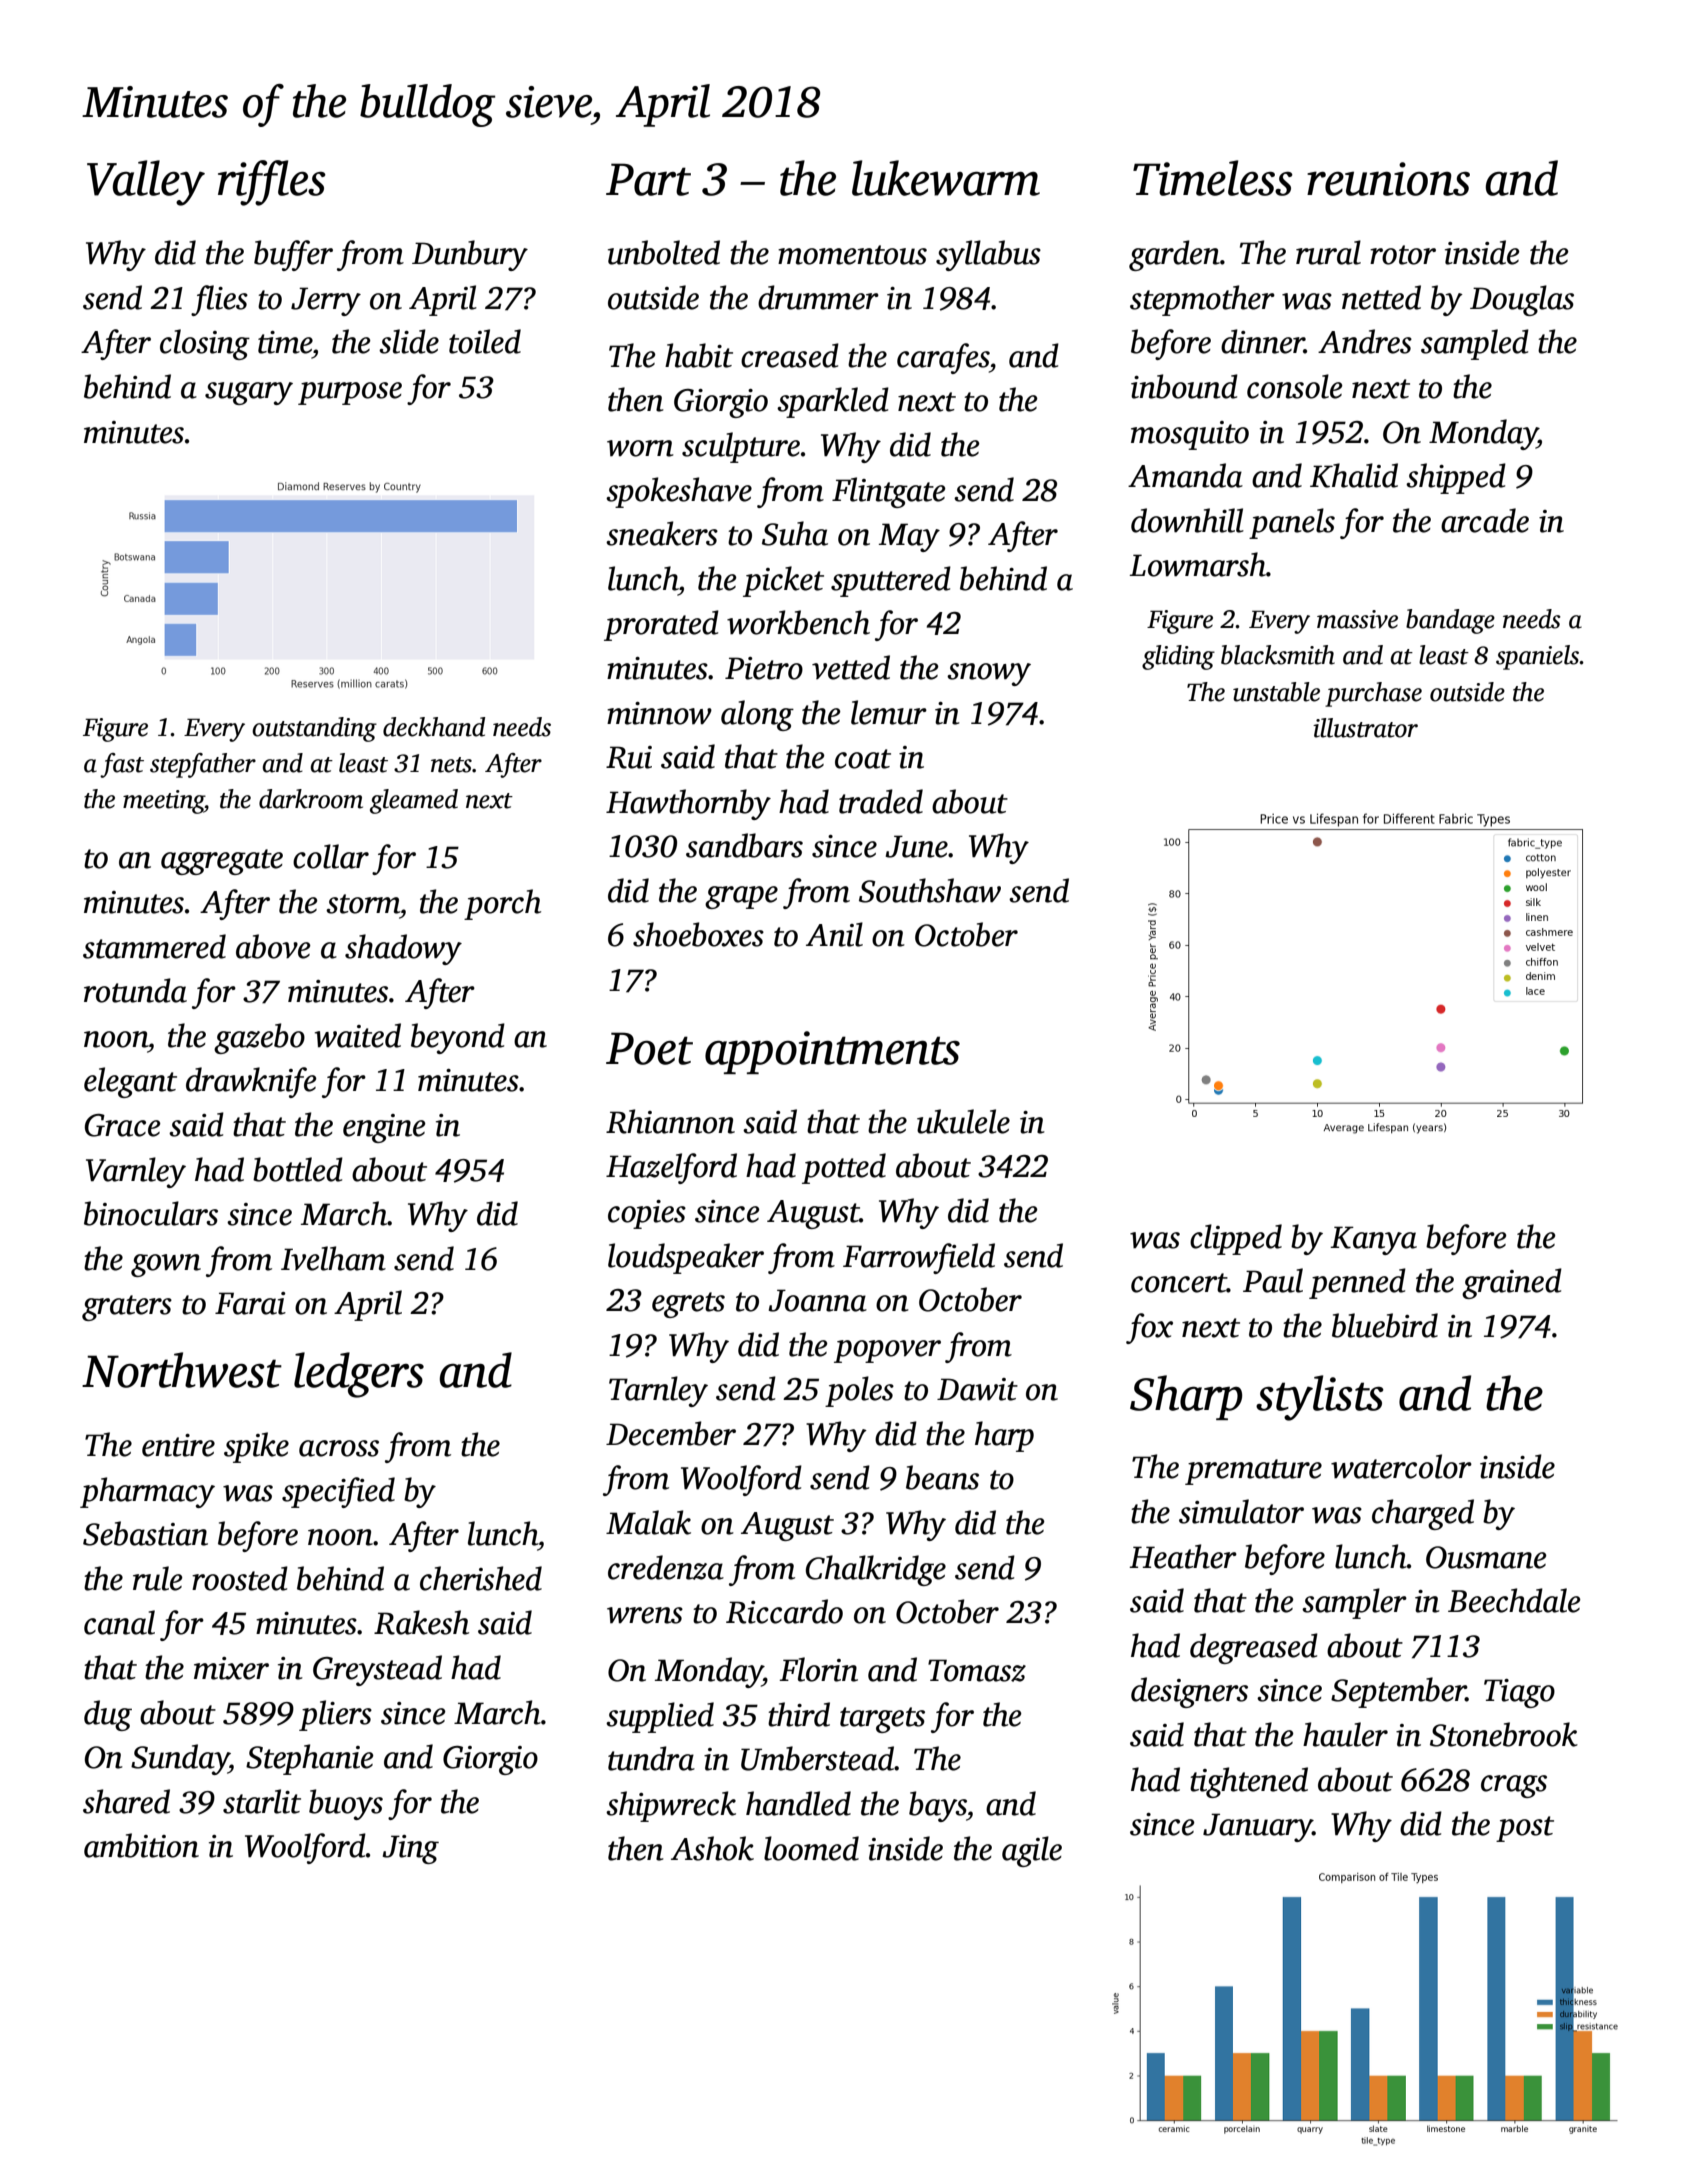  What do you see at coordinates (1328, 252) in the screenshot?
I see `rural` at bounding box center [1328, 252].
